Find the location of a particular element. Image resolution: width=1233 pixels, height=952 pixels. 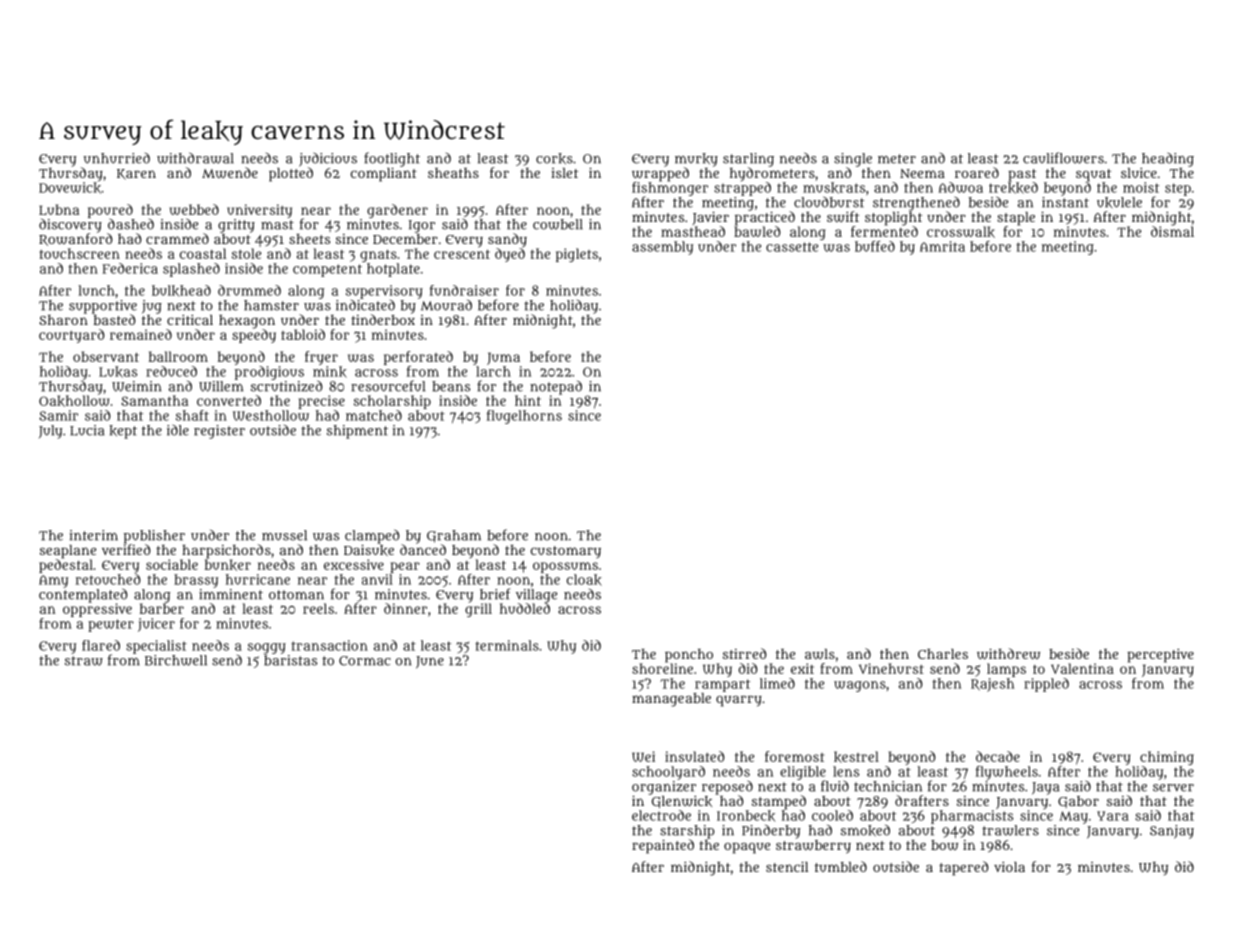

customary is located at coordinates (566, 552).
